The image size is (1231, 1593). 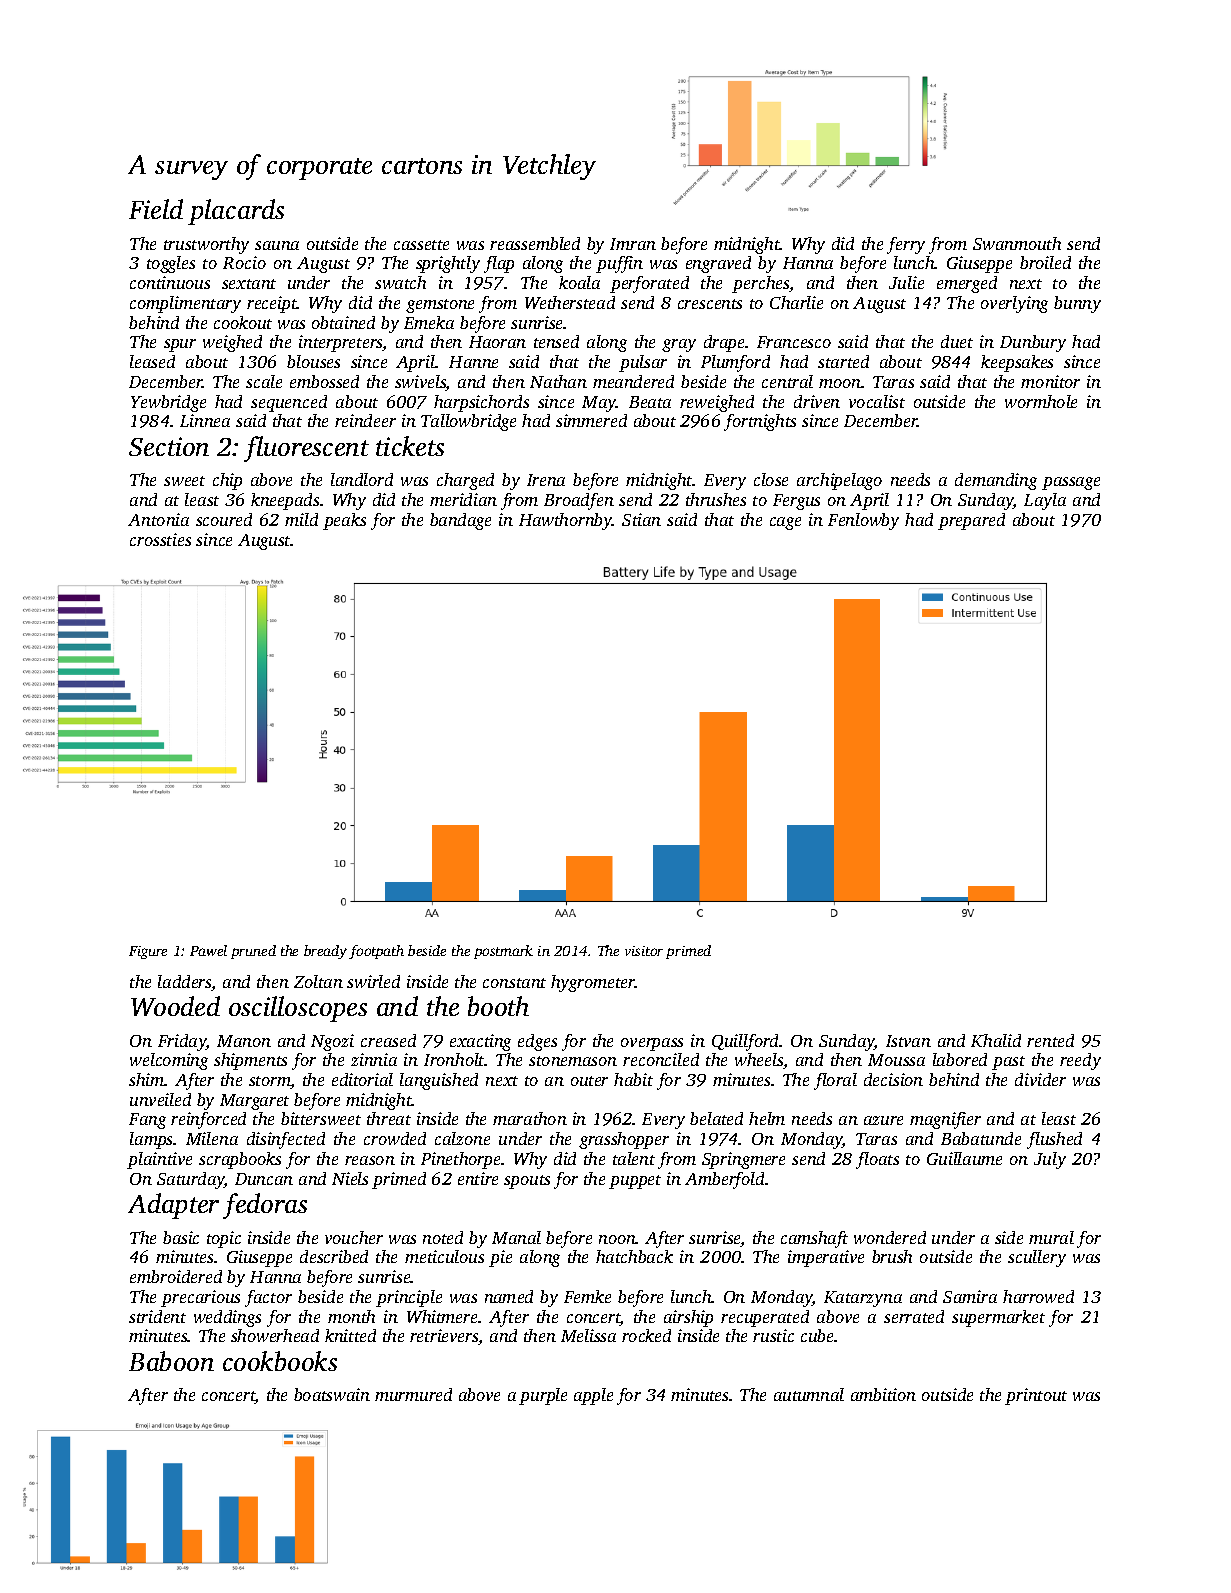 I want to click on boatswain, so click(x=332, y=1394).
